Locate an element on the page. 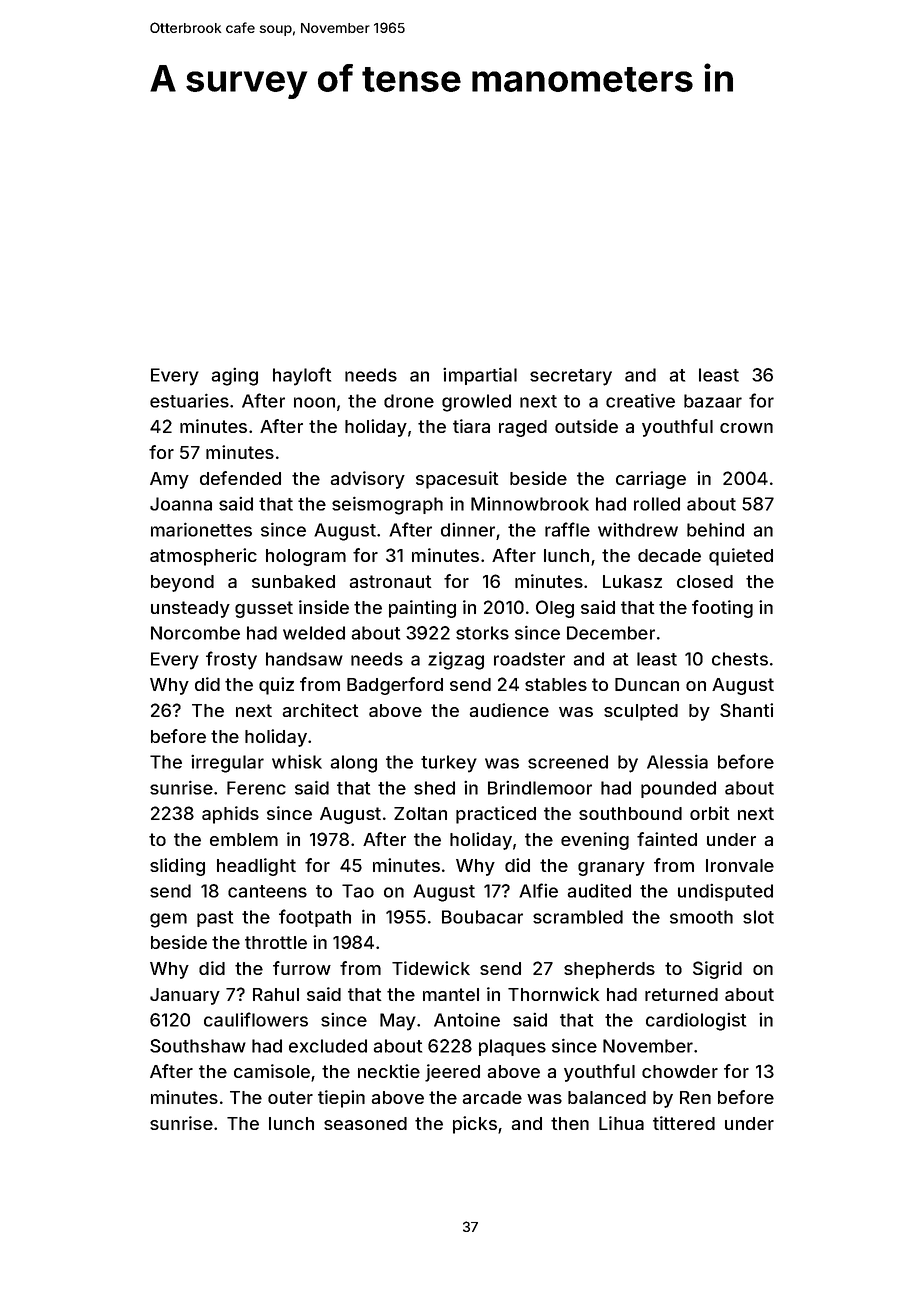 The image size is (924, 1311). bazaar is located at coordinates (713, 401).
